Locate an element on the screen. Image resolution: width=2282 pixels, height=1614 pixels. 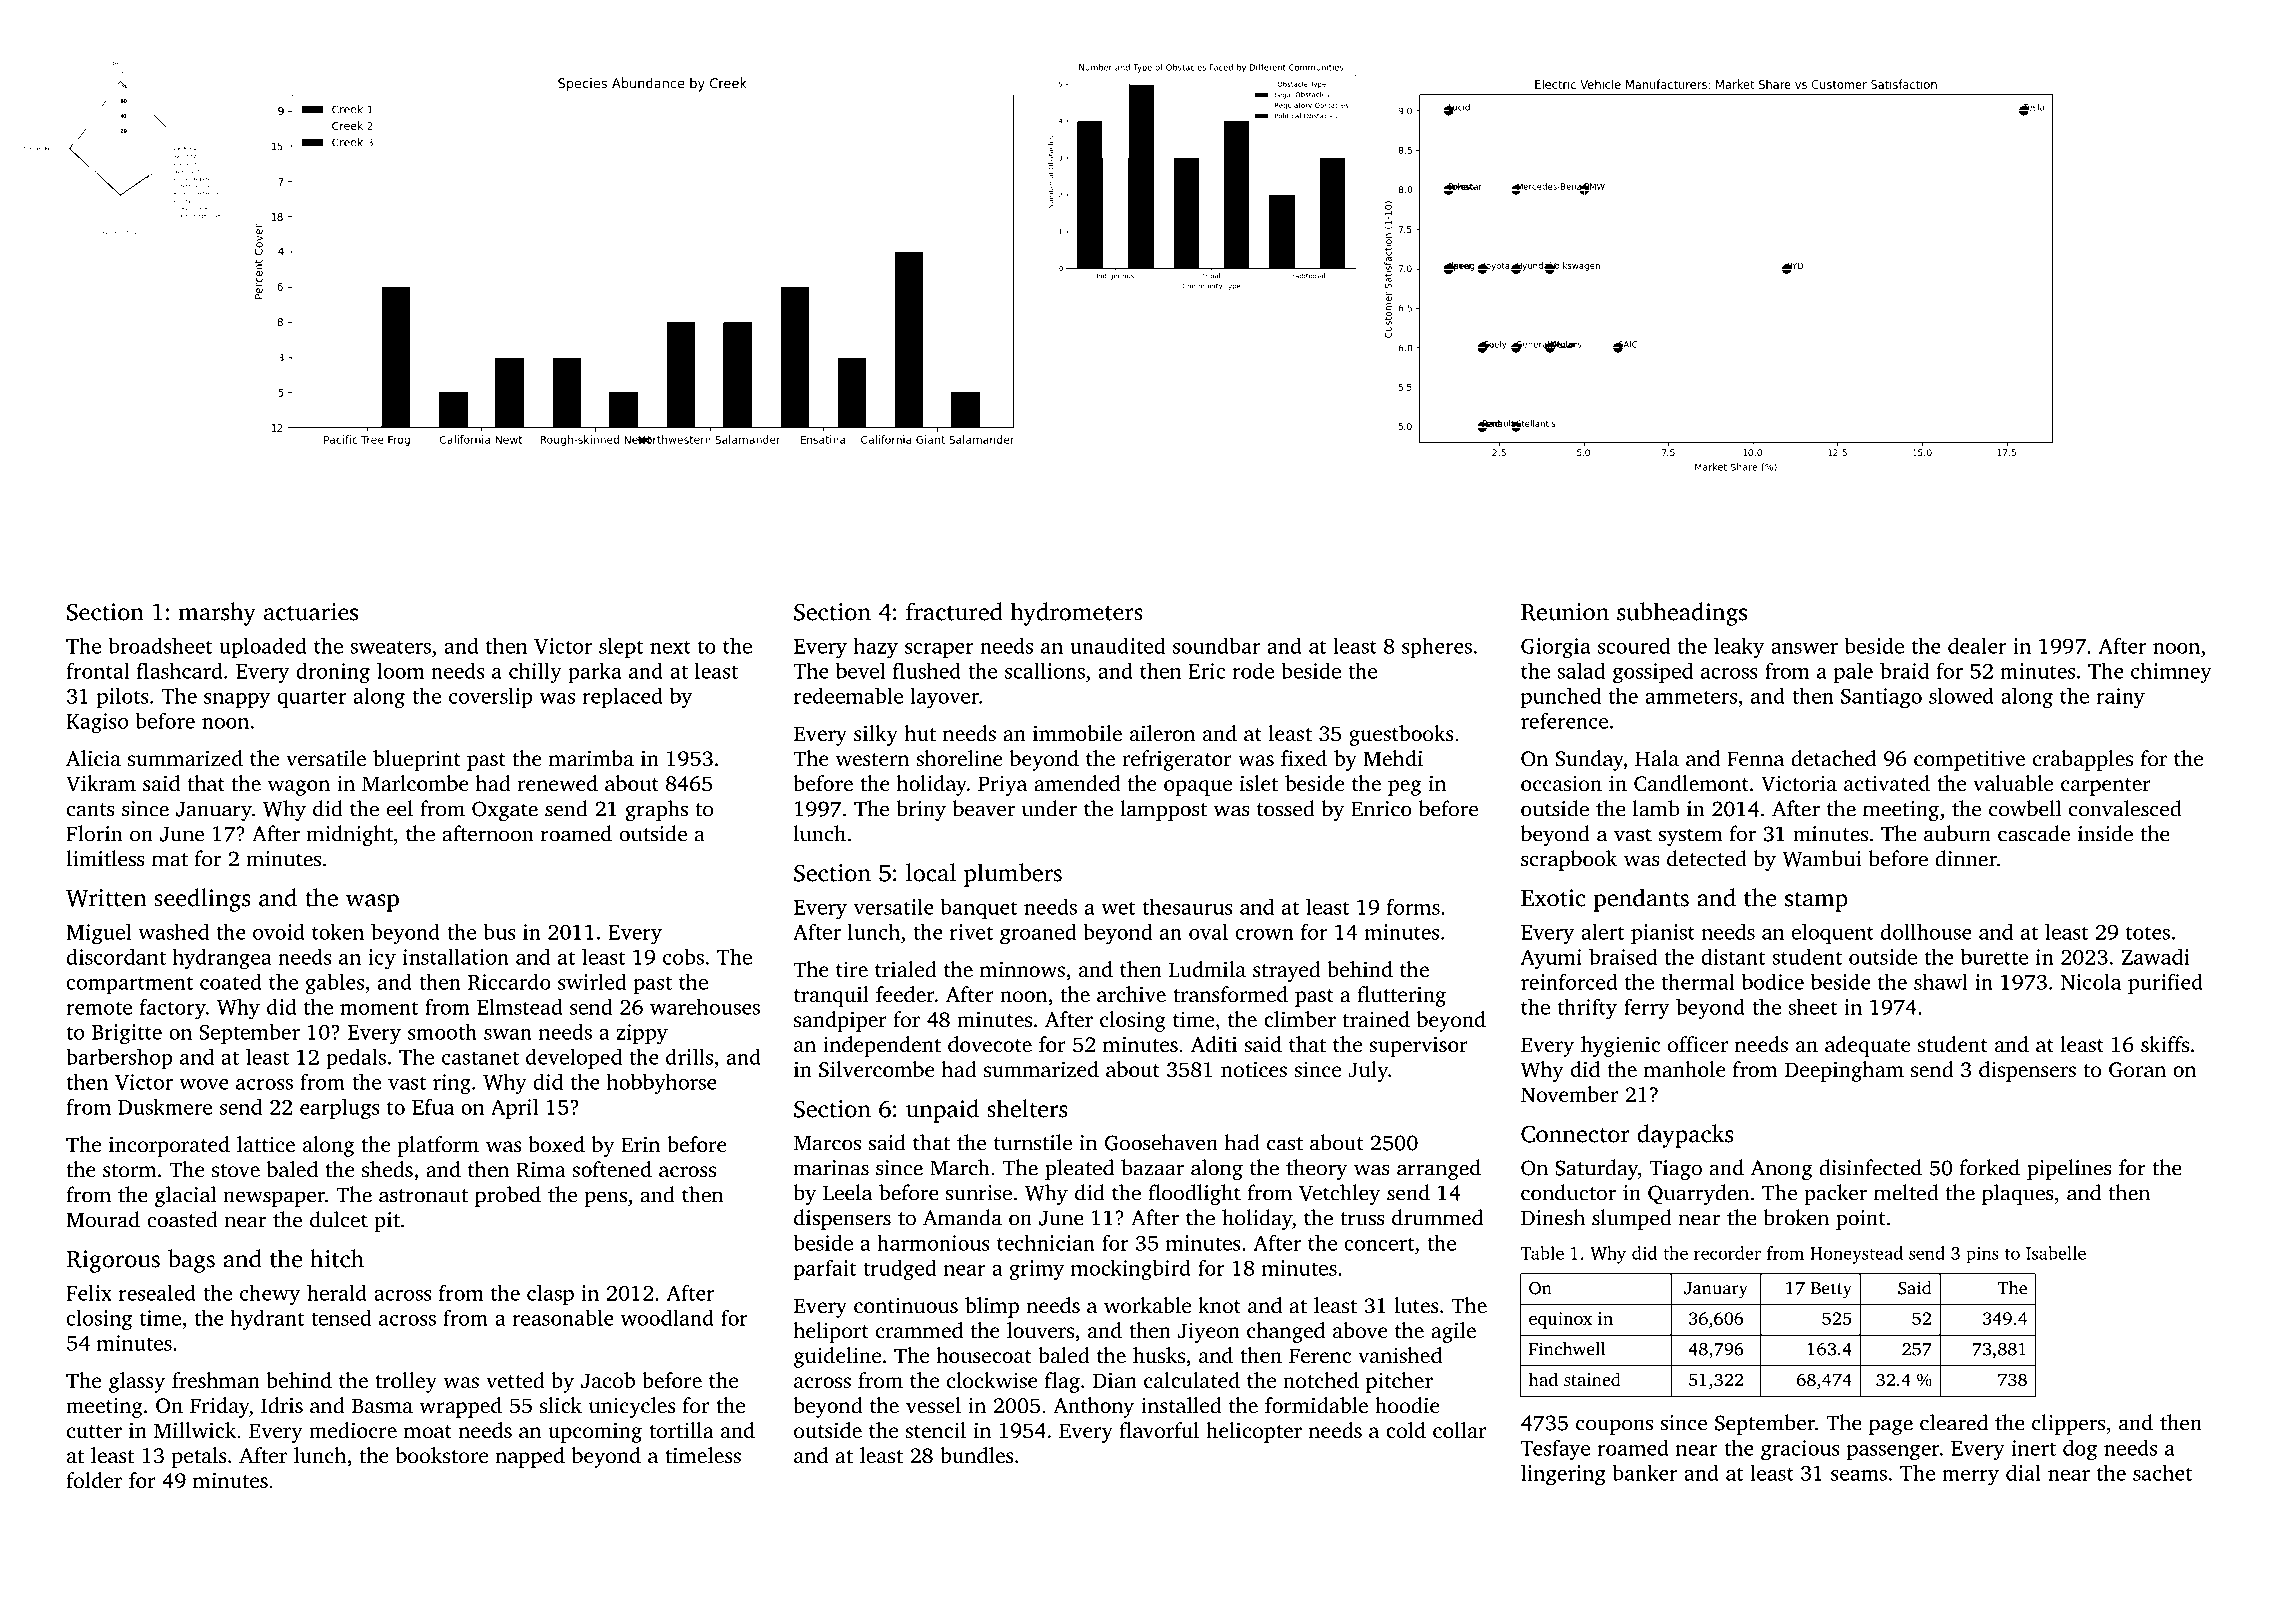
token is located at coordinates (338, 931).
